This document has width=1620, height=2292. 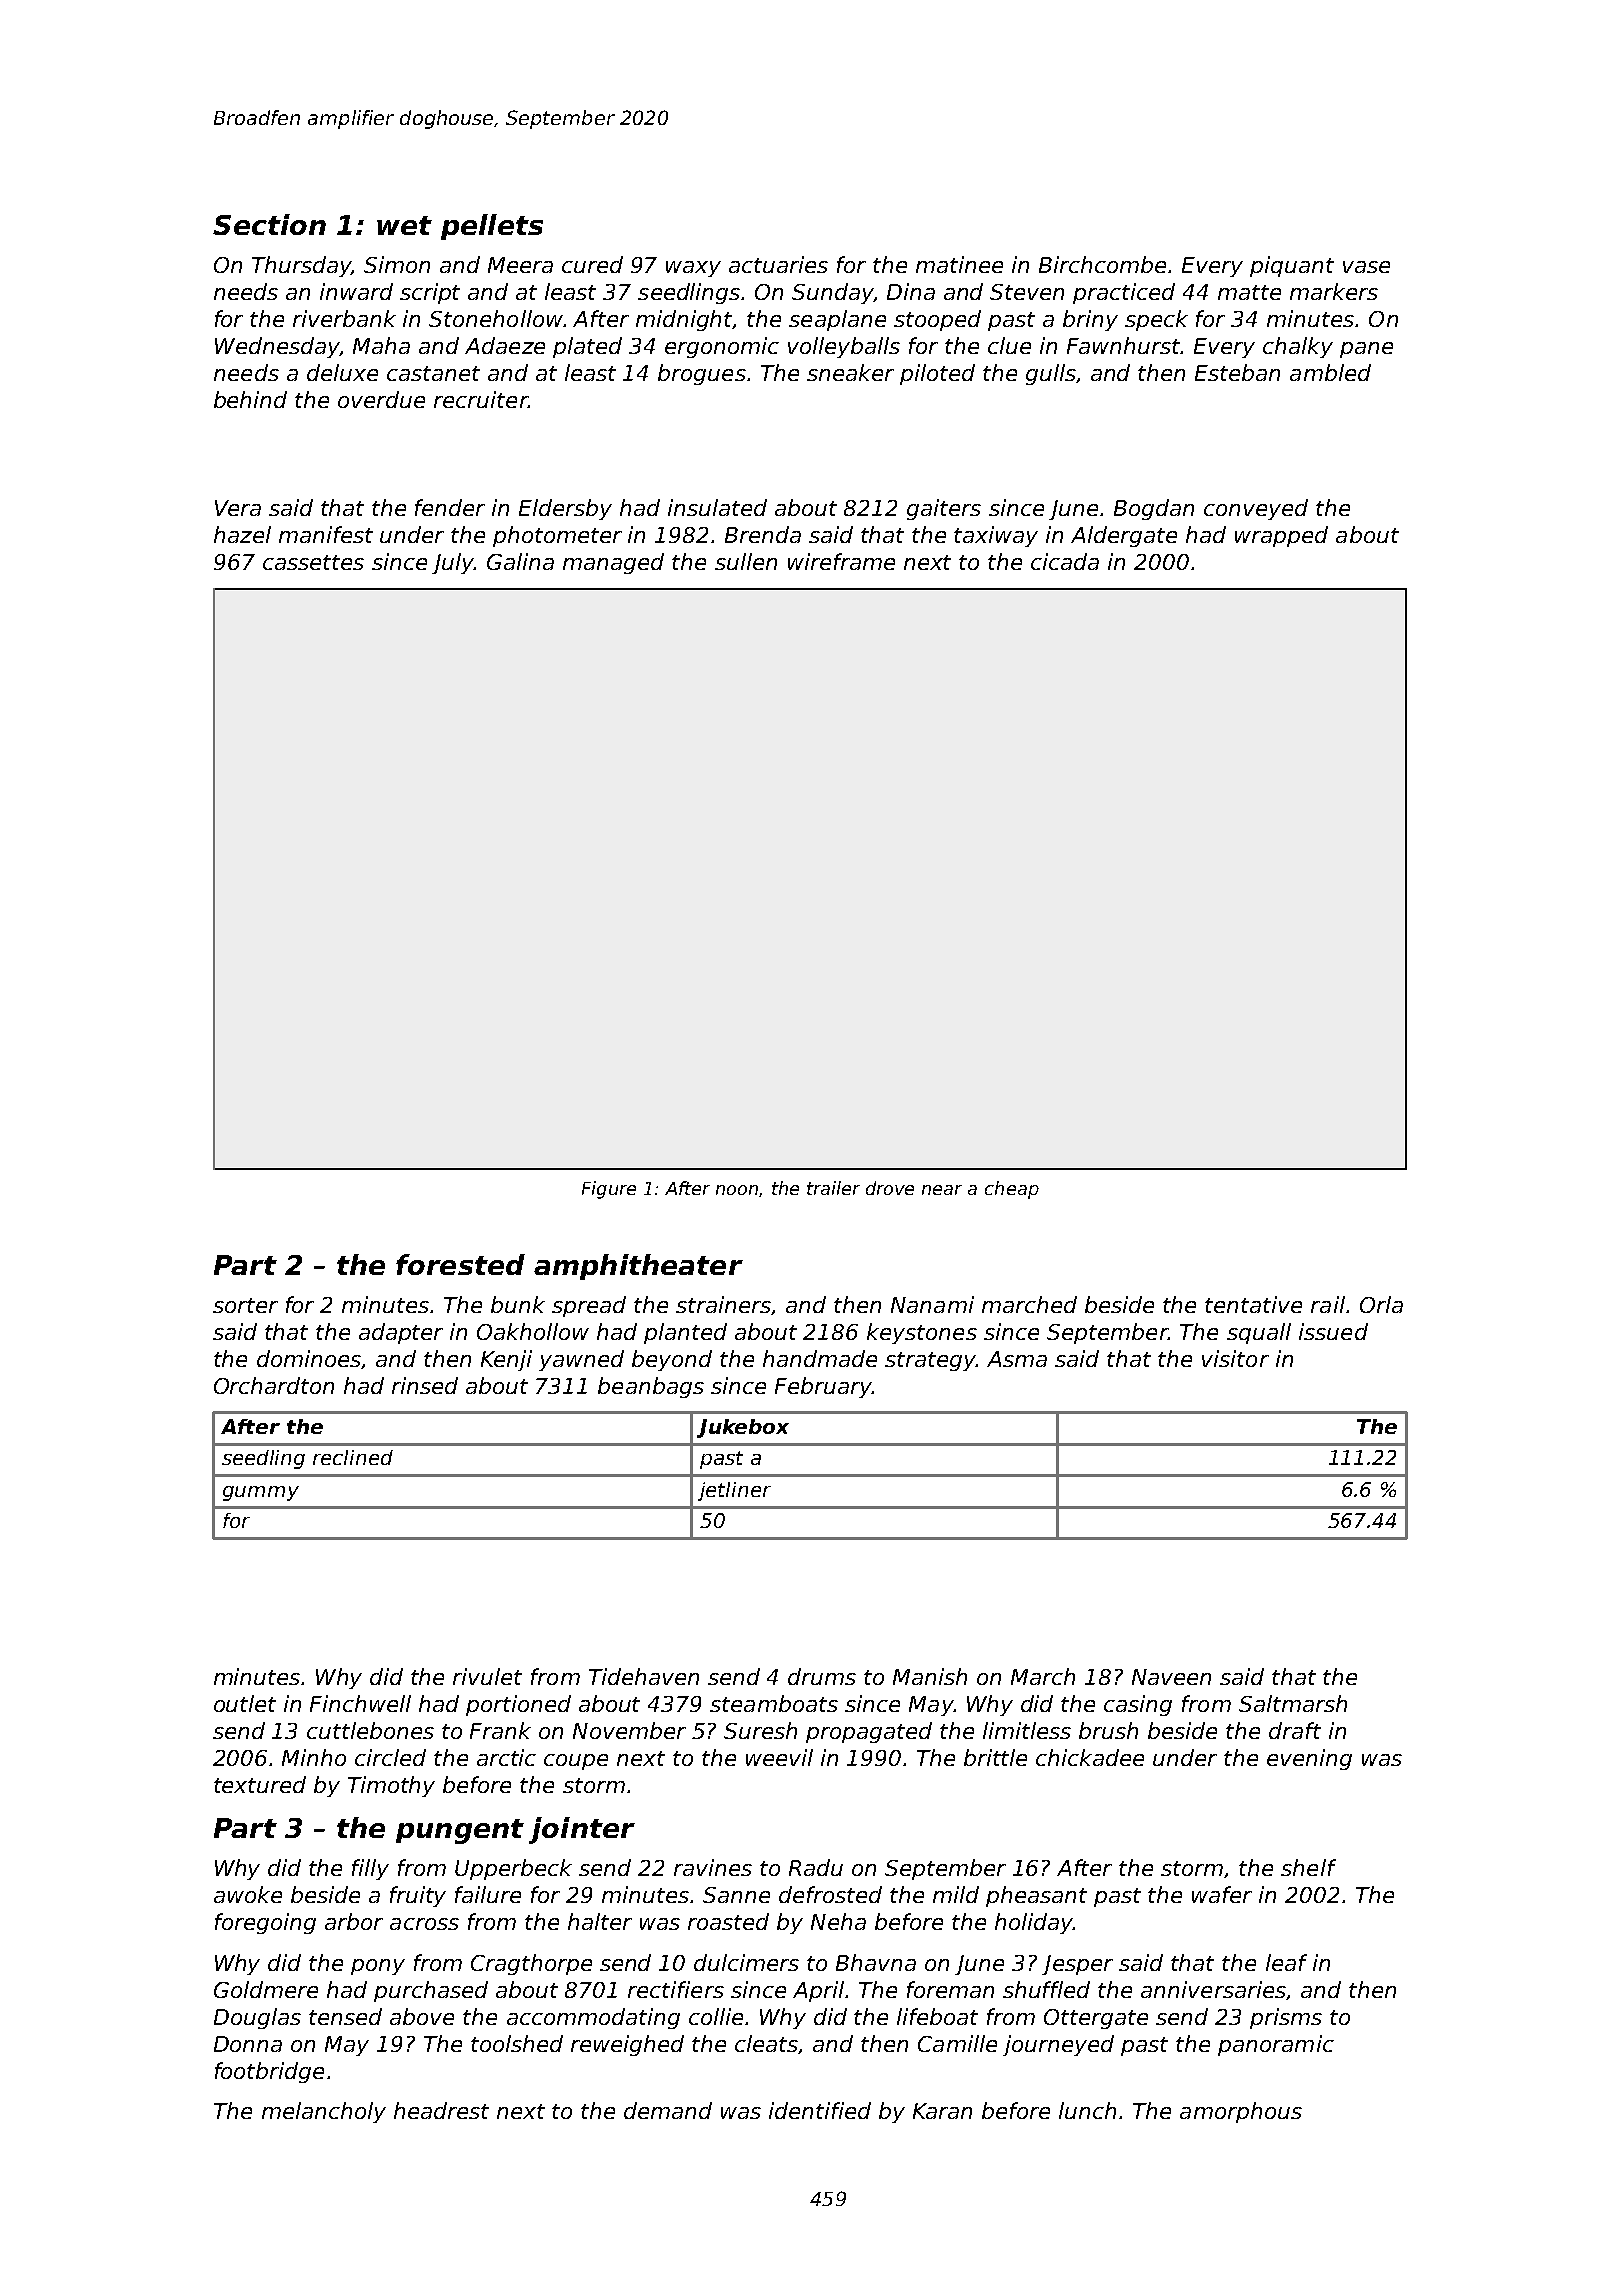 I want to click on gaiters, so click(x=944, y=509).
